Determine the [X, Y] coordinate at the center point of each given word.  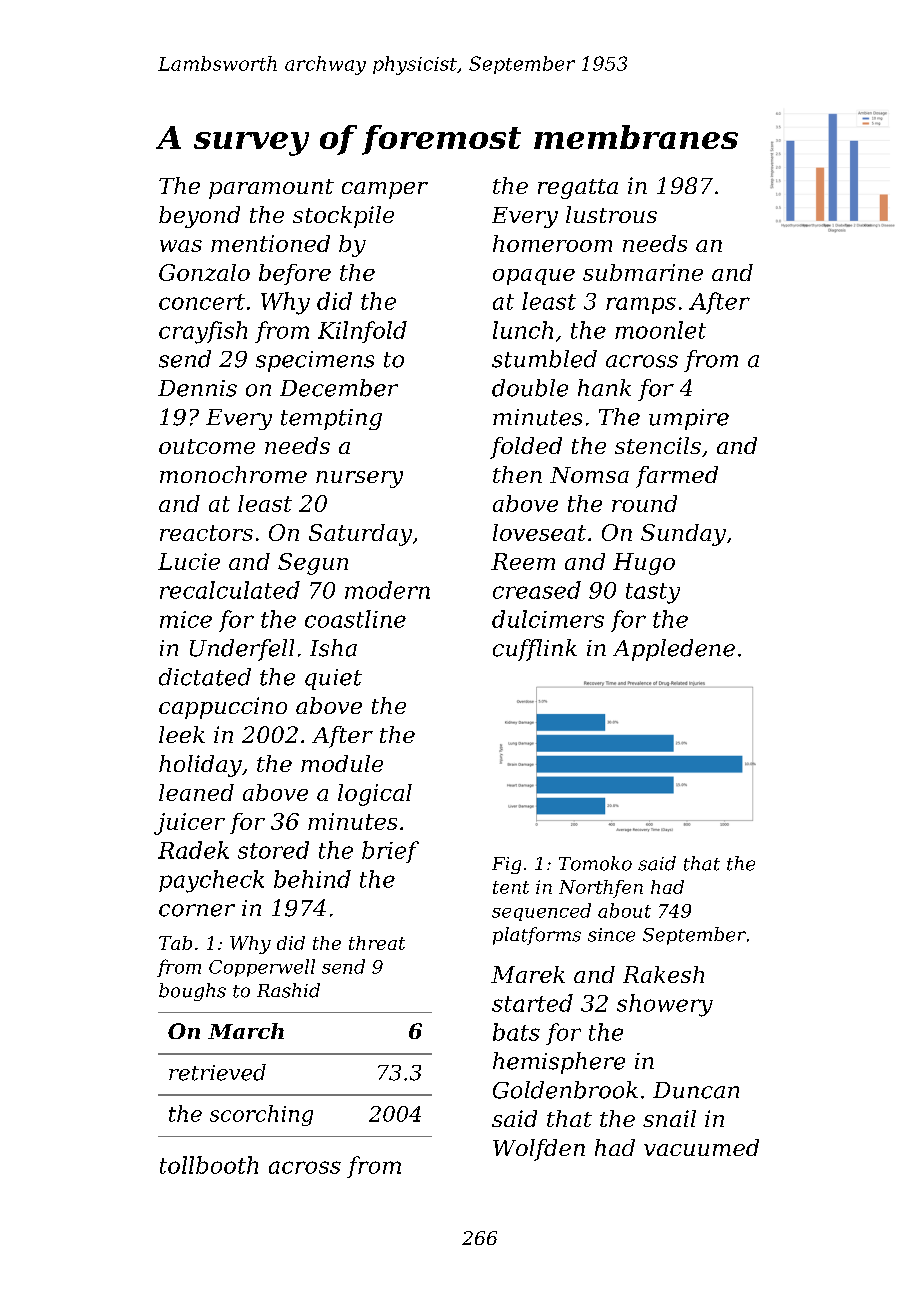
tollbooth [209, 1165]
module [342, 763]
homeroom [552, 243]
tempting [331, 419]
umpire [689, 419]
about [624, 910]
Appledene [674, 650]
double [530, 388]
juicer [189, 824]
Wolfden [539, 1150]
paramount [271, 189]
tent [511, 887]
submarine [643, 272]
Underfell [242, 650]
